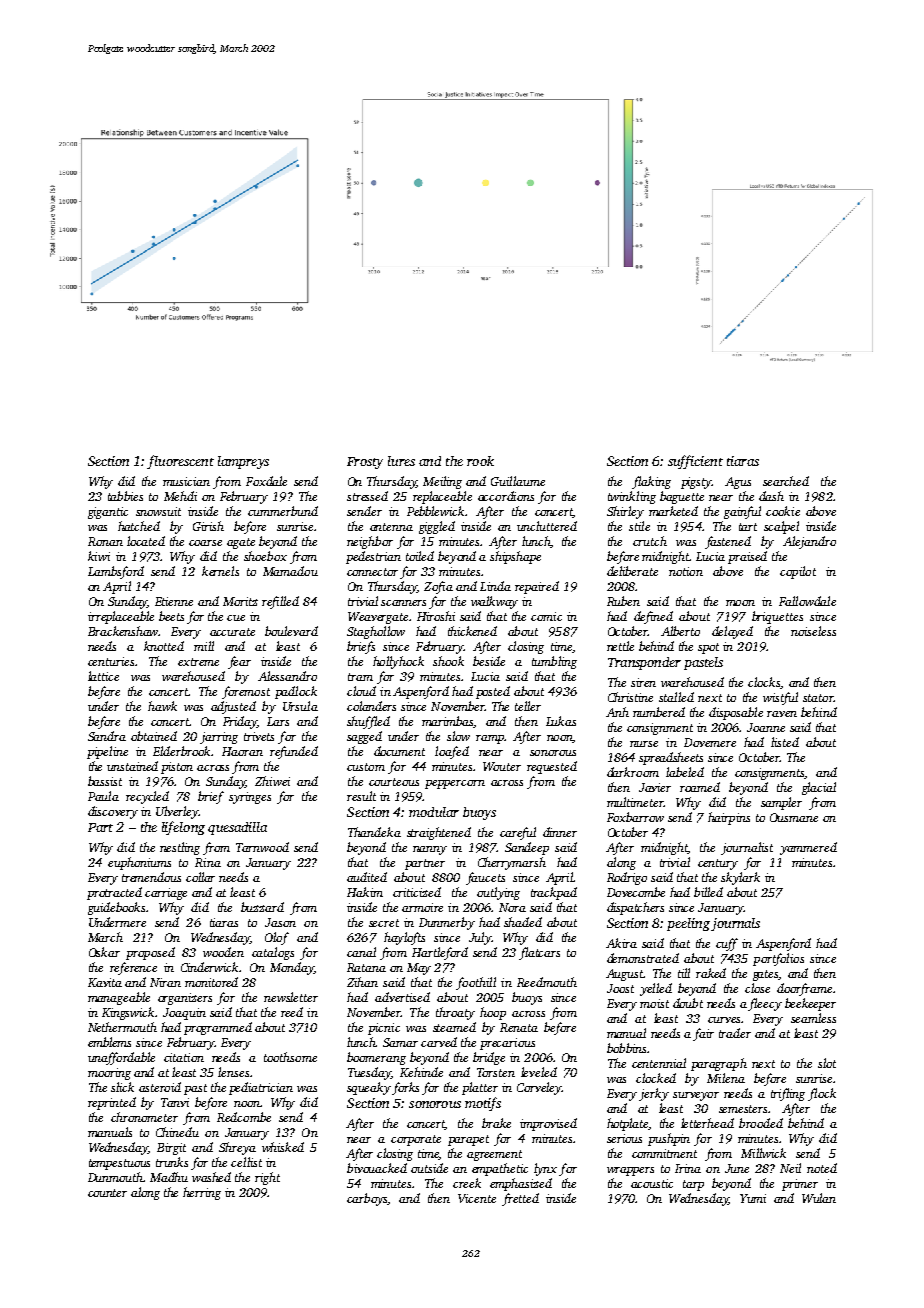  What do you see at coordinates (520, 1199) in the page?
I see `fretted` at bounding box center [520, 1199].
